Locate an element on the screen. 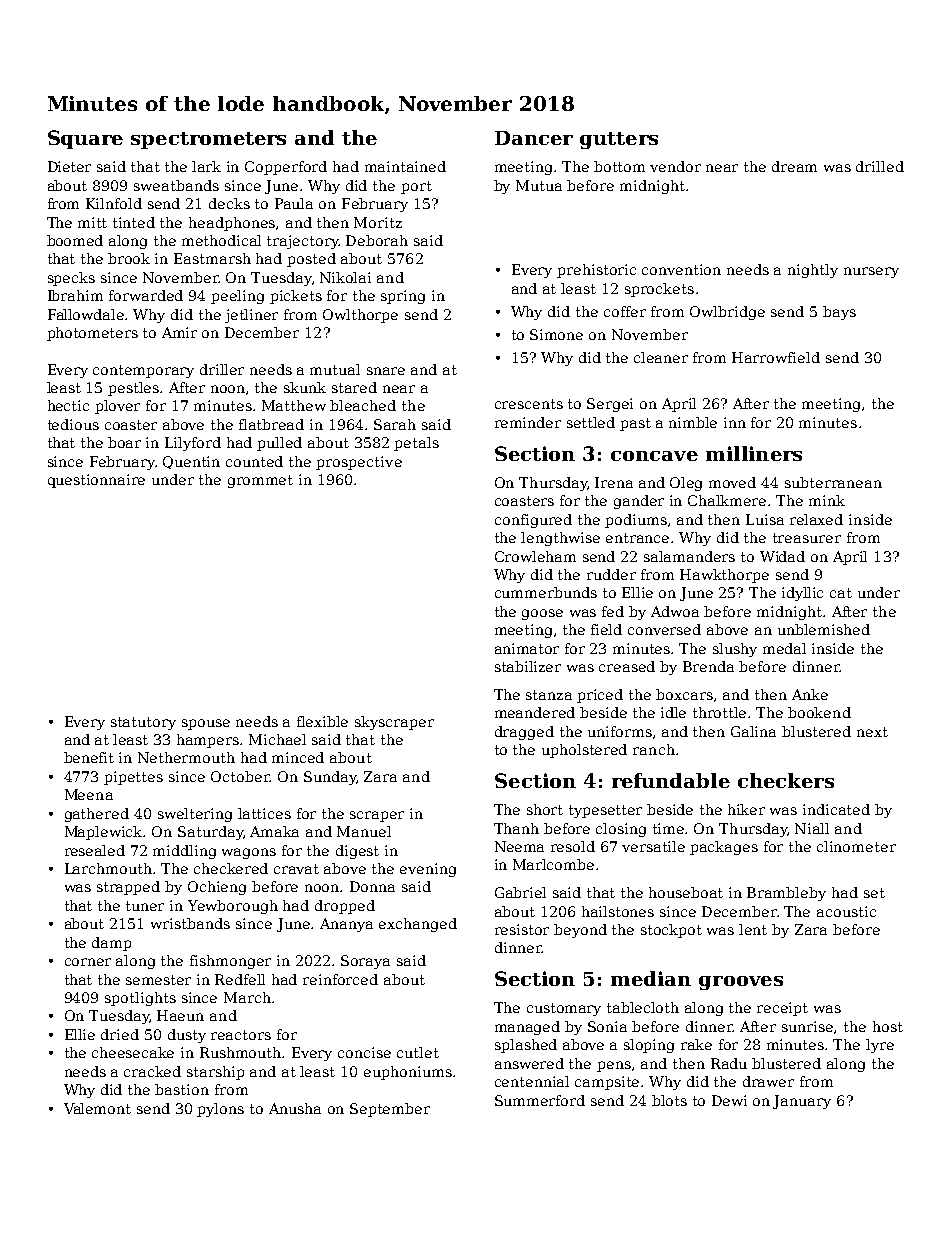 The width and height of the screenshot is (952, 1233). statutory is located at coordinates (143, 723).
